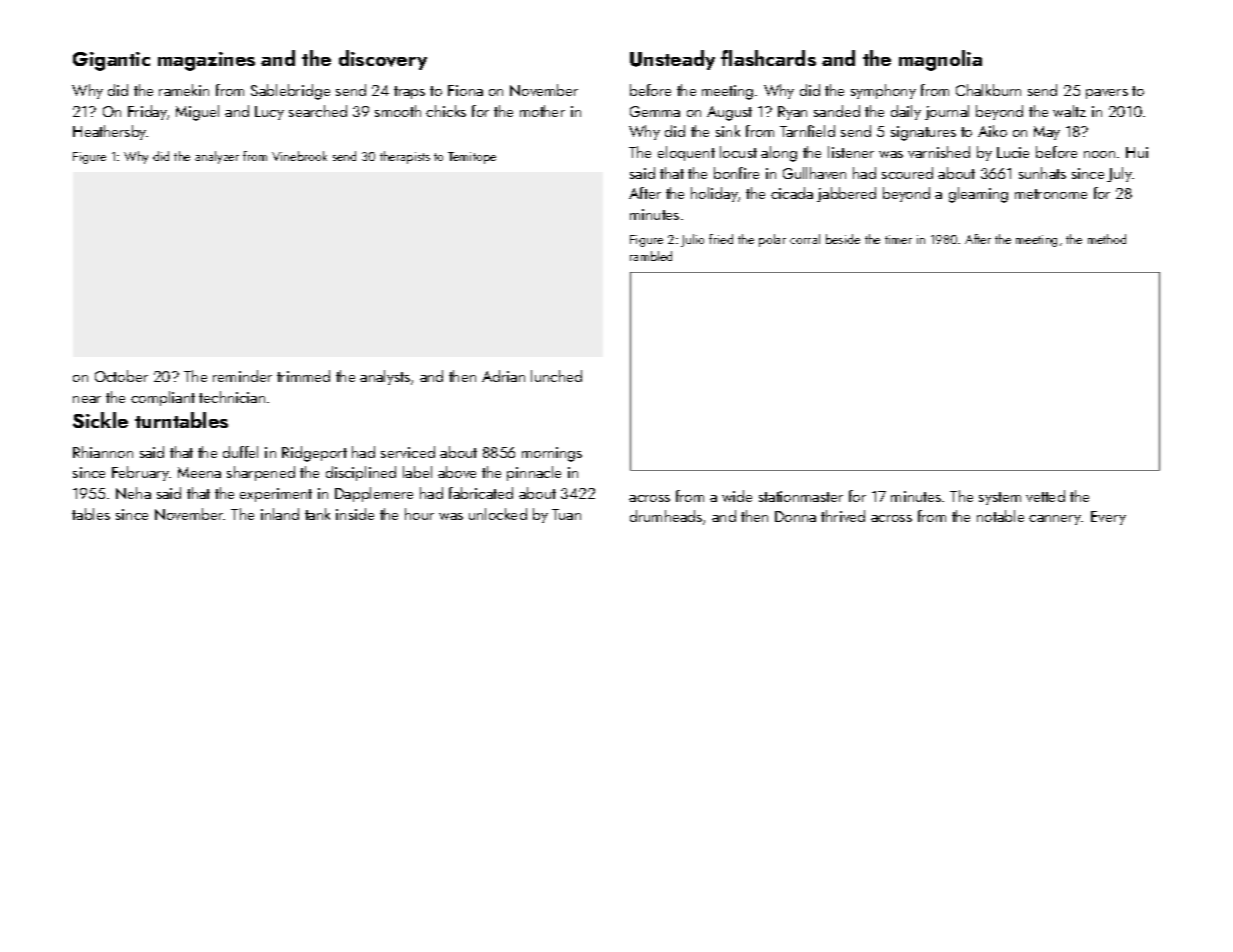 The width and height of the document is (1233, 952). I want to click on rambled, so click(651, 256).
